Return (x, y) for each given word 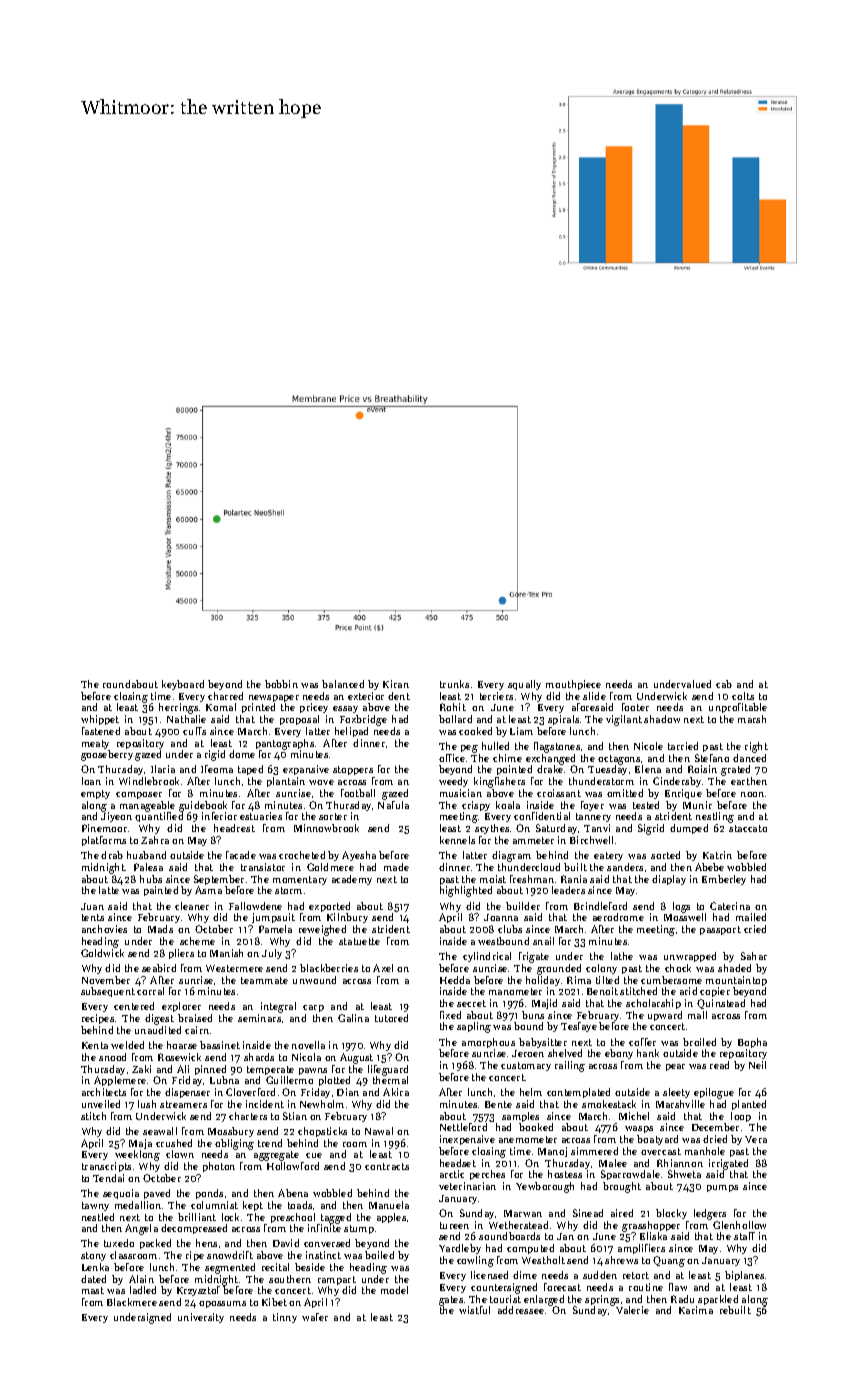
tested (646, 805)
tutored (391, 1018)
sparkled (718, 1300)
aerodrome (618, 917)
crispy (476, 806)
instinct (323, 1255)
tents (93, 917)
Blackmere (132, 1302)
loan (91, 781)
